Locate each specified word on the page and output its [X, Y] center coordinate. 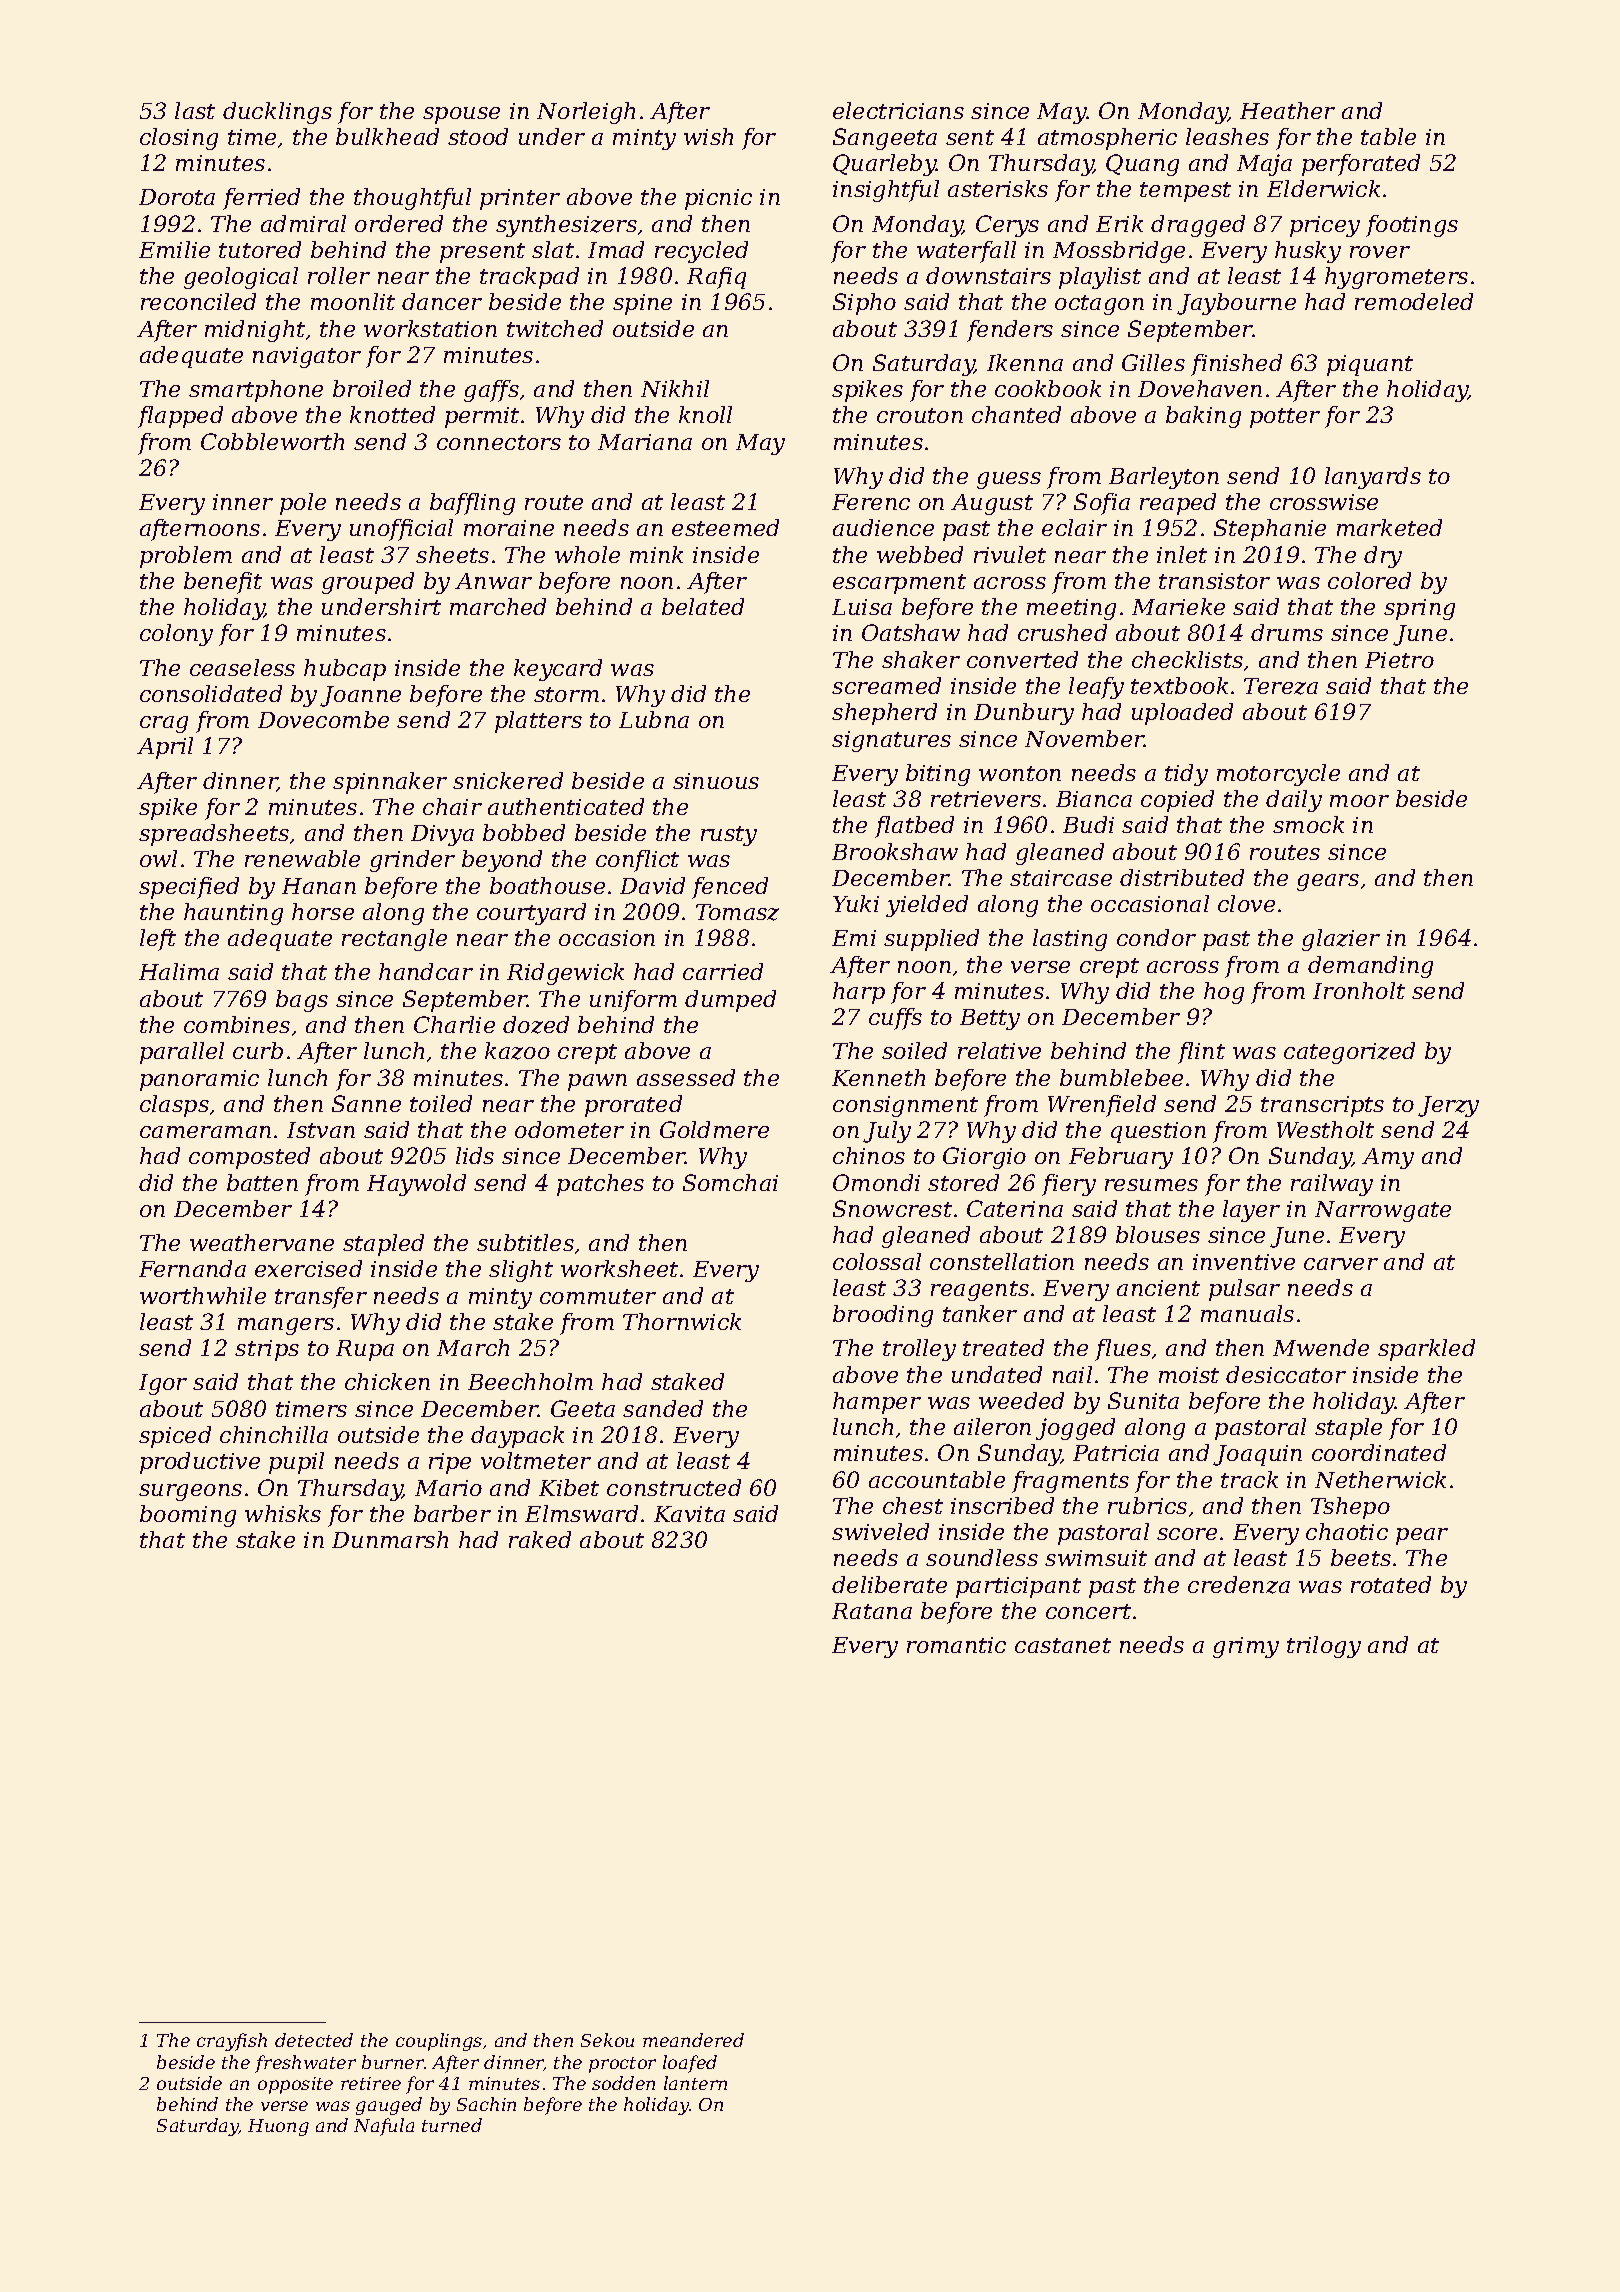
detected [314, 2040]
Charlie [454, 1024]
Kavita [689, 1514]
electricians [898, 110]
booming [188, 1516]
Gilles [1153, 362]
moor [1359, 801]
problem [186, 557]
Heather [1287, 110]
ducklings [277, 113]
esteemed [725, 527]
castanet [1063, 1645]
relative [999, 1050]
